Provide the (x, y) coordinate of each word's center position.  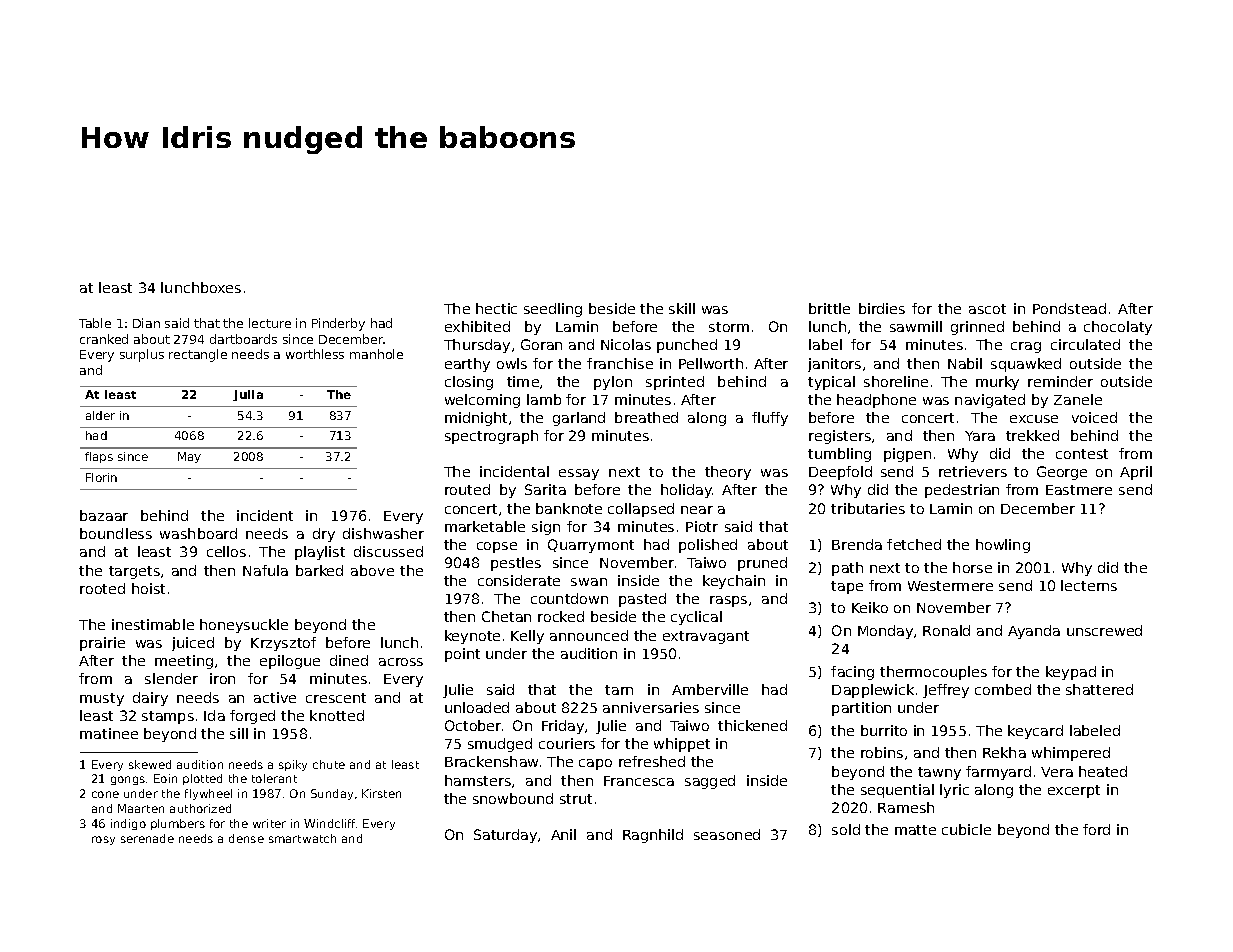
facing (852, 673)
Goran (541, 344)
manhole (376, 354)
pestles (516, 564)
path (847, 569)
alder (100, 415)
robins (882, 752)
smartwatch (302, 838)
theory (728, 473)
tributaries (868, 508)
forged (252, 717)
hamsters (478, 780)
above (372, 570)
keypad (1071, 673)
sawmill (916, 326)
